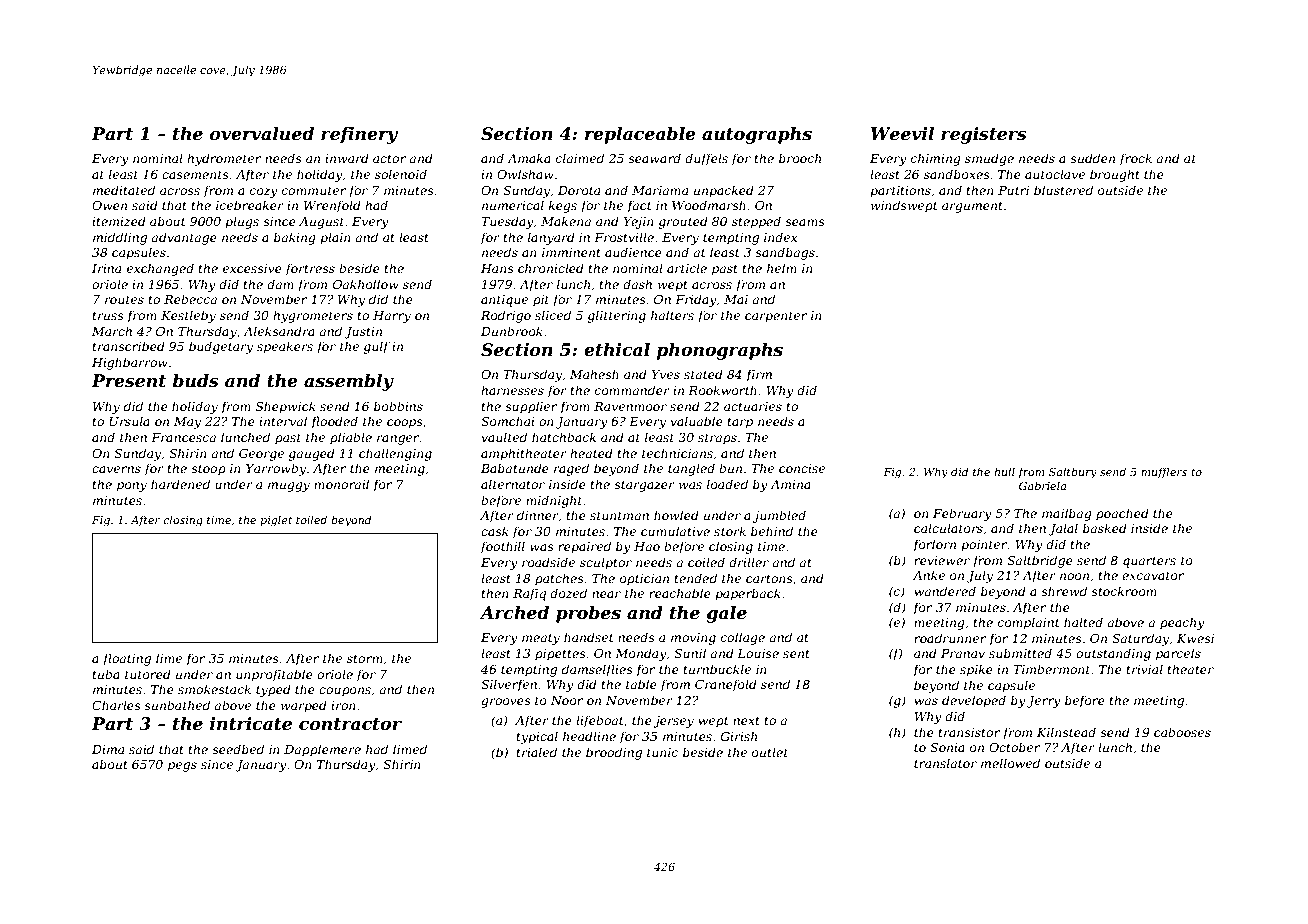 The width and height of the document is (1308, 924). I want to click on storm, so click(365, 658).
